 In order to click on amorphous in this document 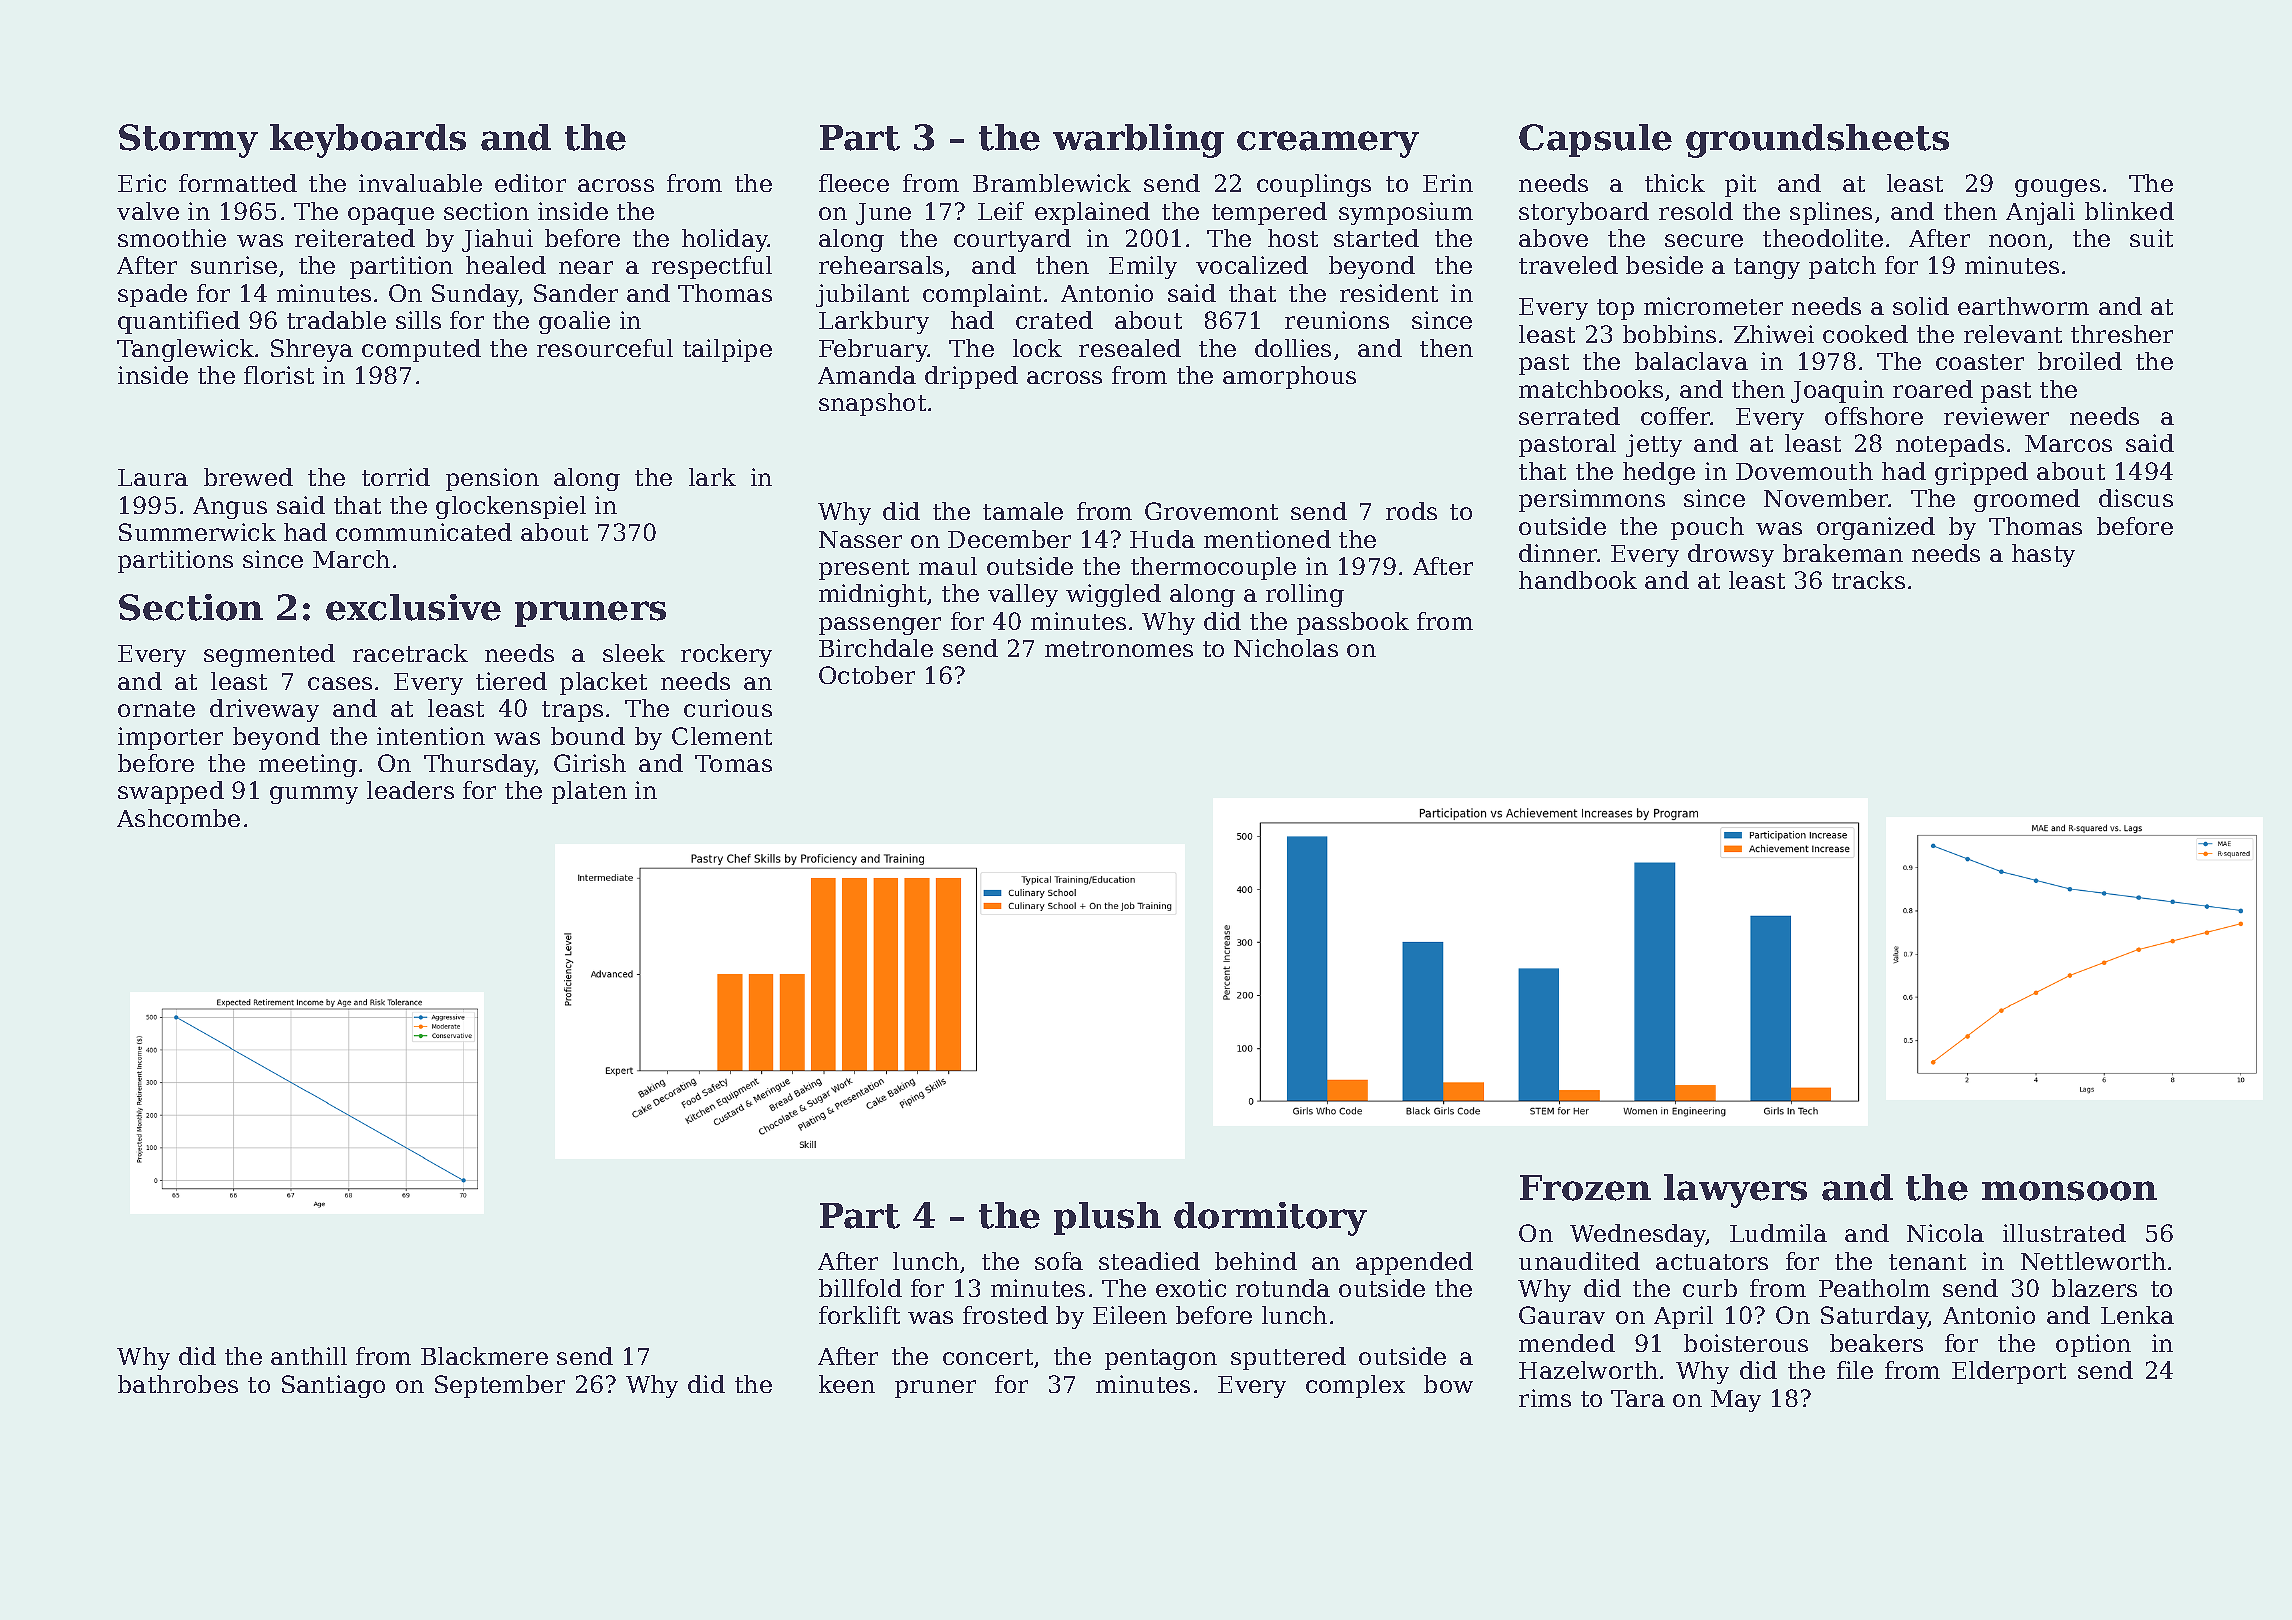, I will do `click(1289, 377)`.
